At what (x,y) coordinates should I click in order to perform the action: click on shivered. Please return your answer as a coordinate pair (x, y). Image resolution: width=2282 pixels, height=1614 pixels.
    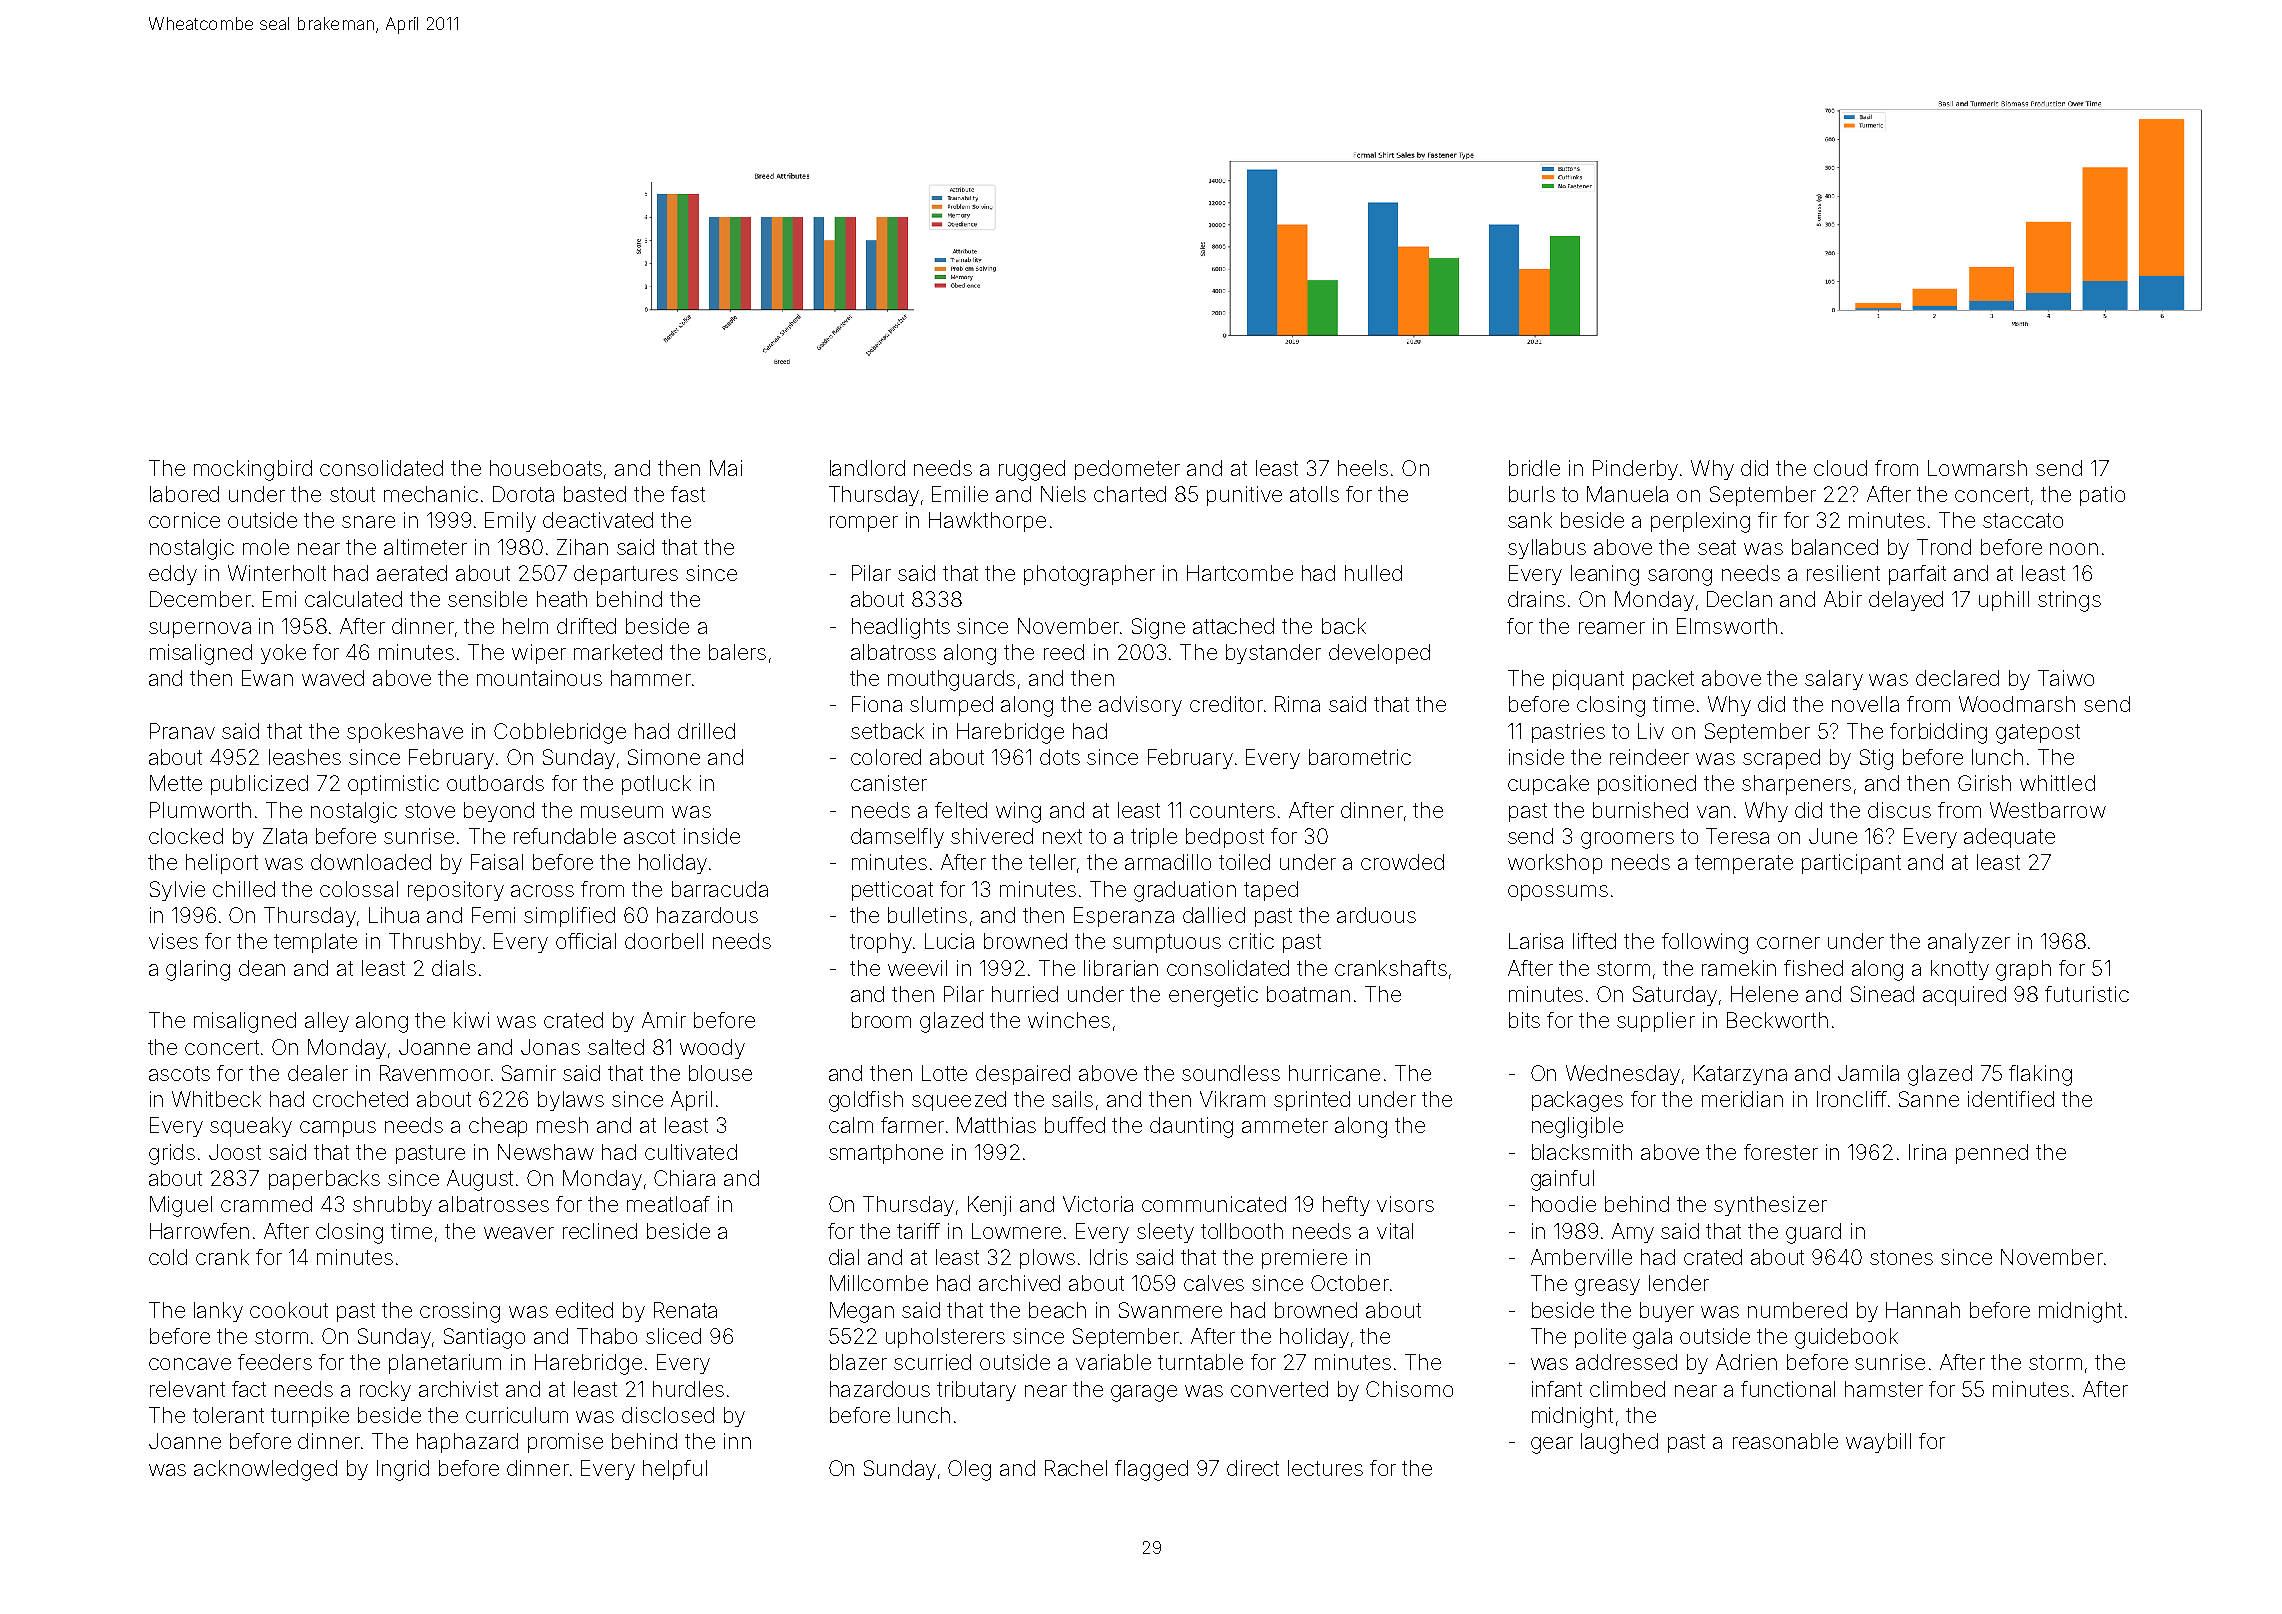
    Looking at the image, I should click on (992, 836).
